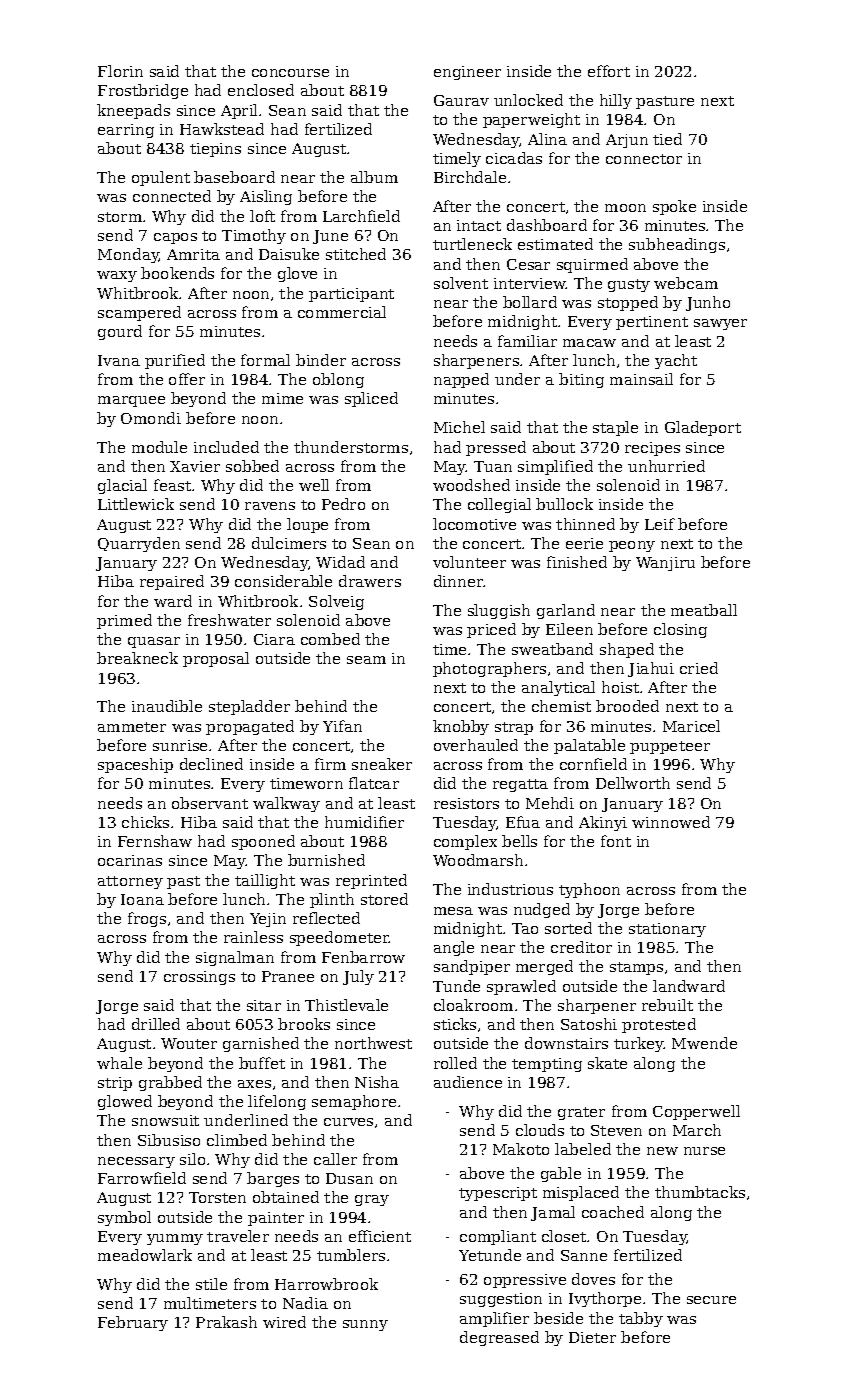 The image size is (849, 1400). Describe the element at coordinates (189, 1043) in the screenshot. I see `Wouter` at that location.
